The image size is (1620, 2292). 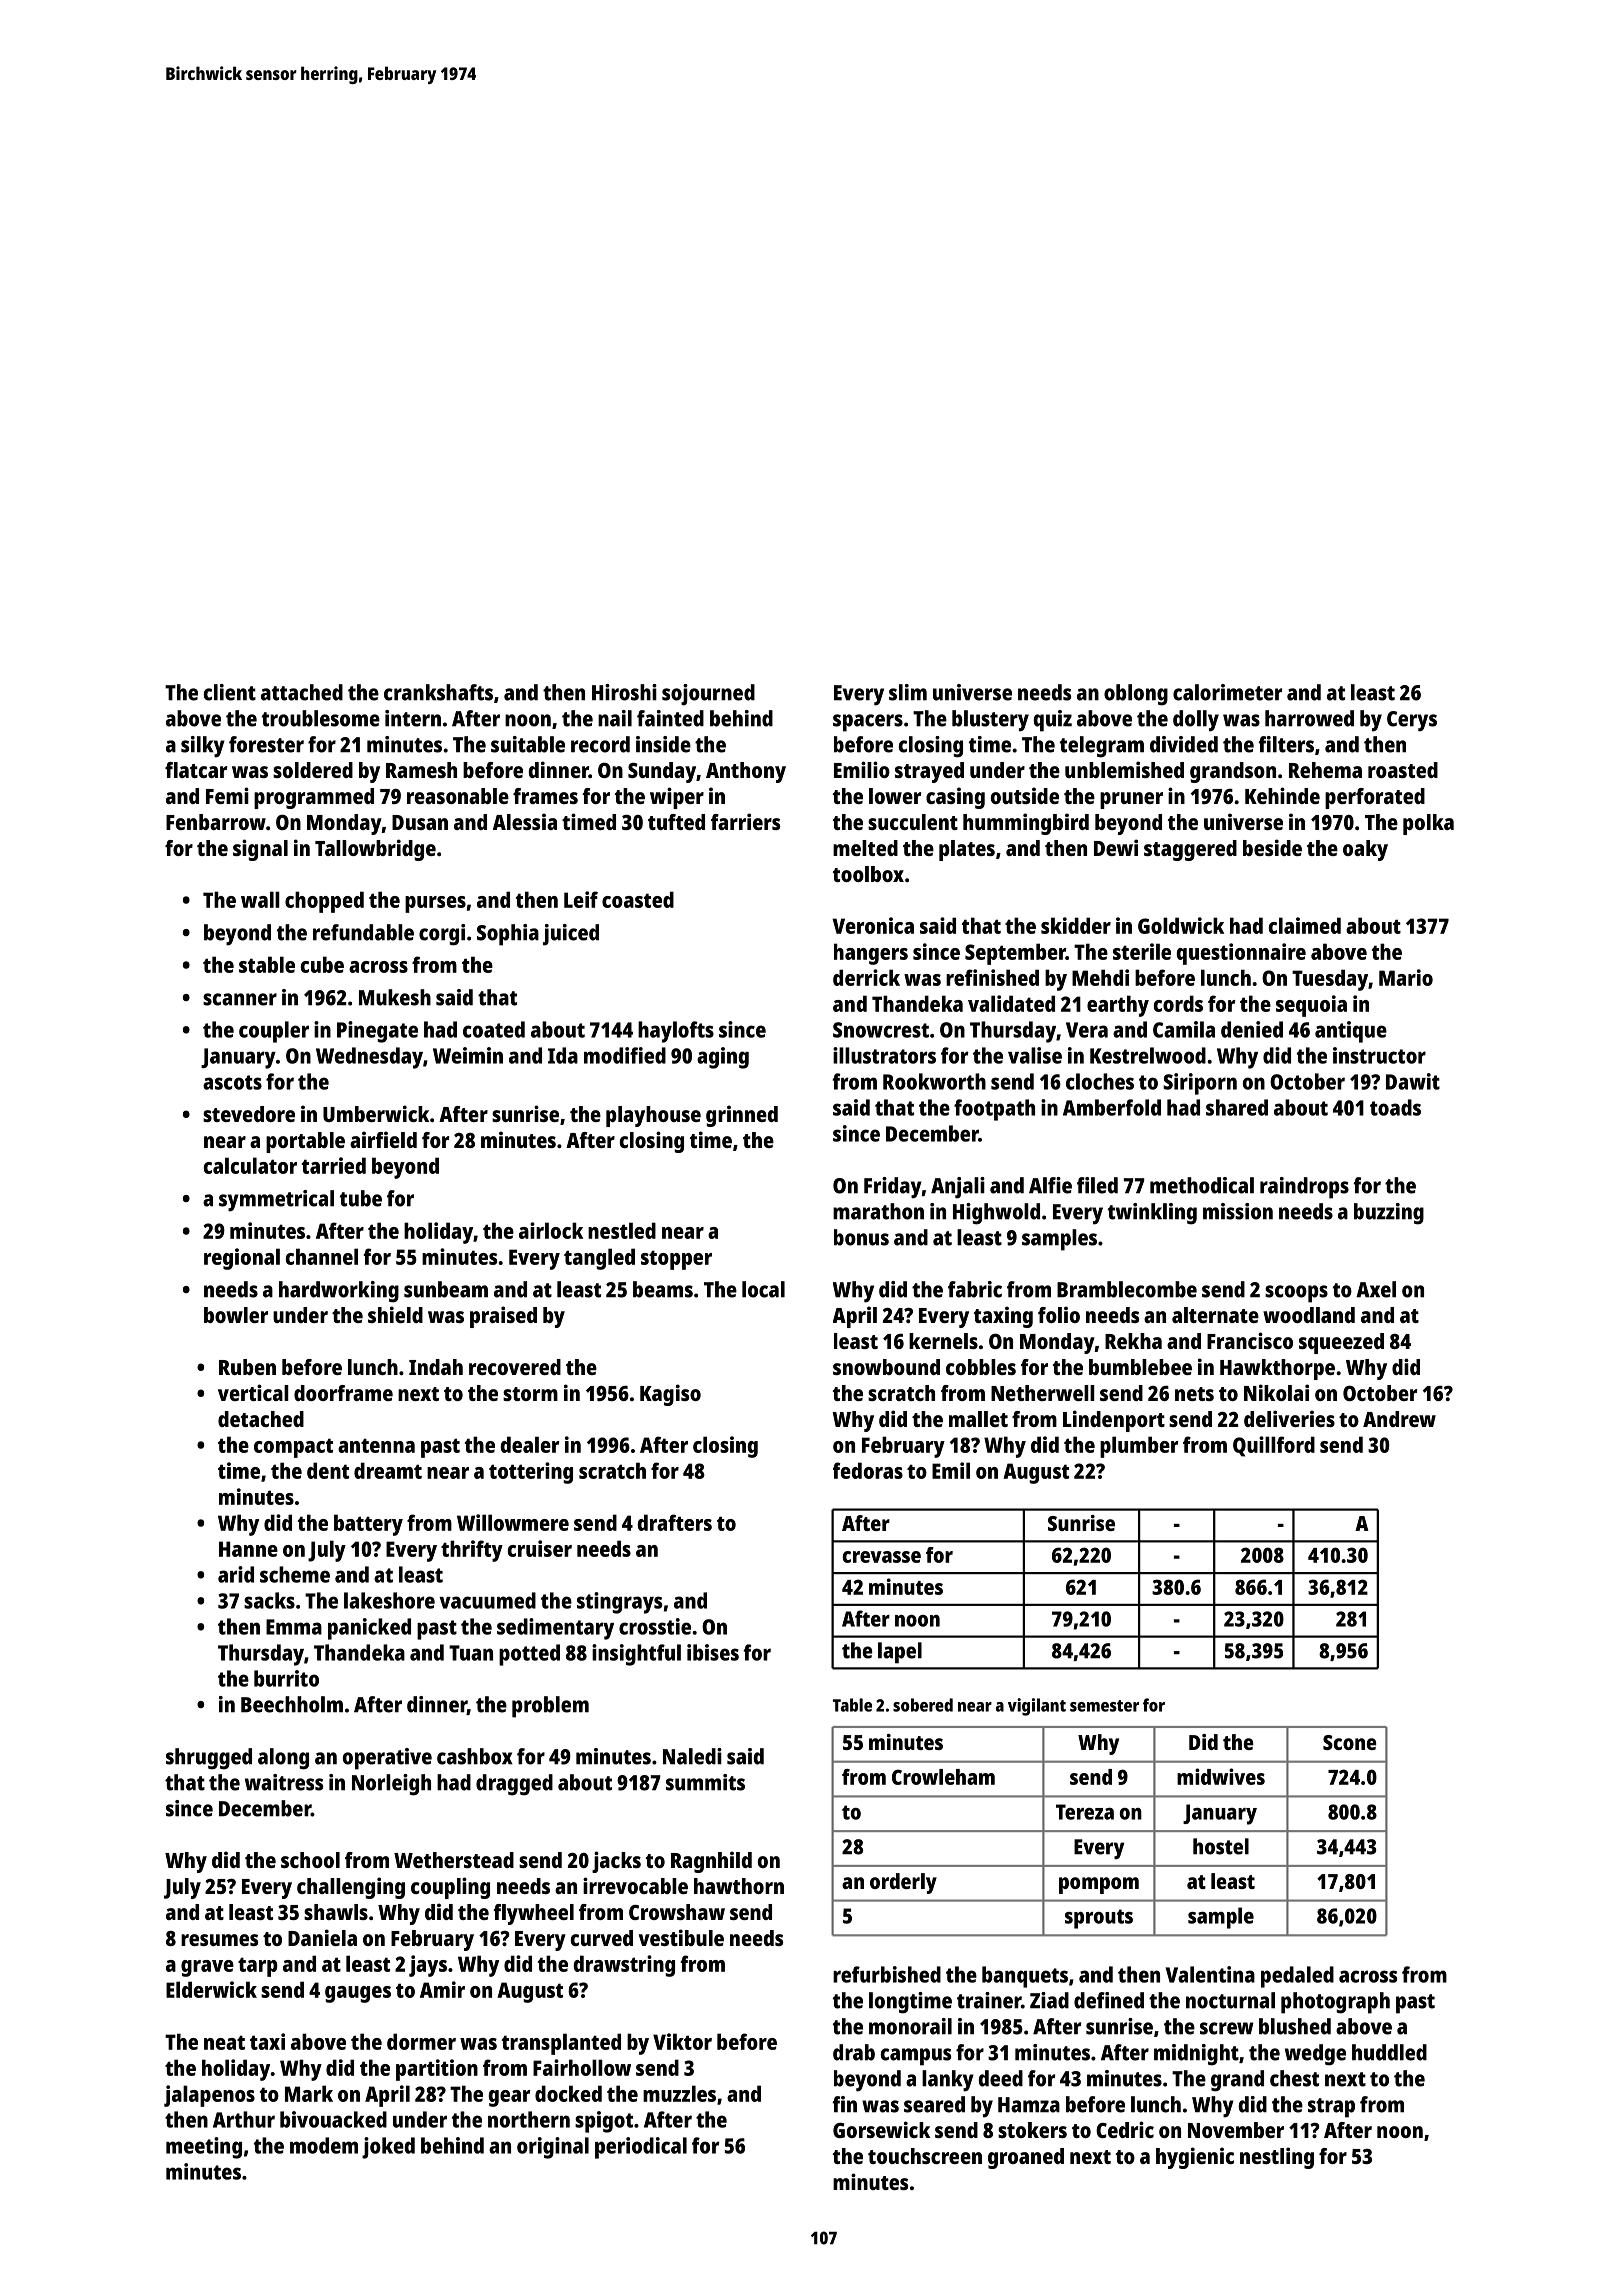 What do you see at coordinates (1428, 824) in the image?
I see `polka` at bounding box center [1428, 824].
